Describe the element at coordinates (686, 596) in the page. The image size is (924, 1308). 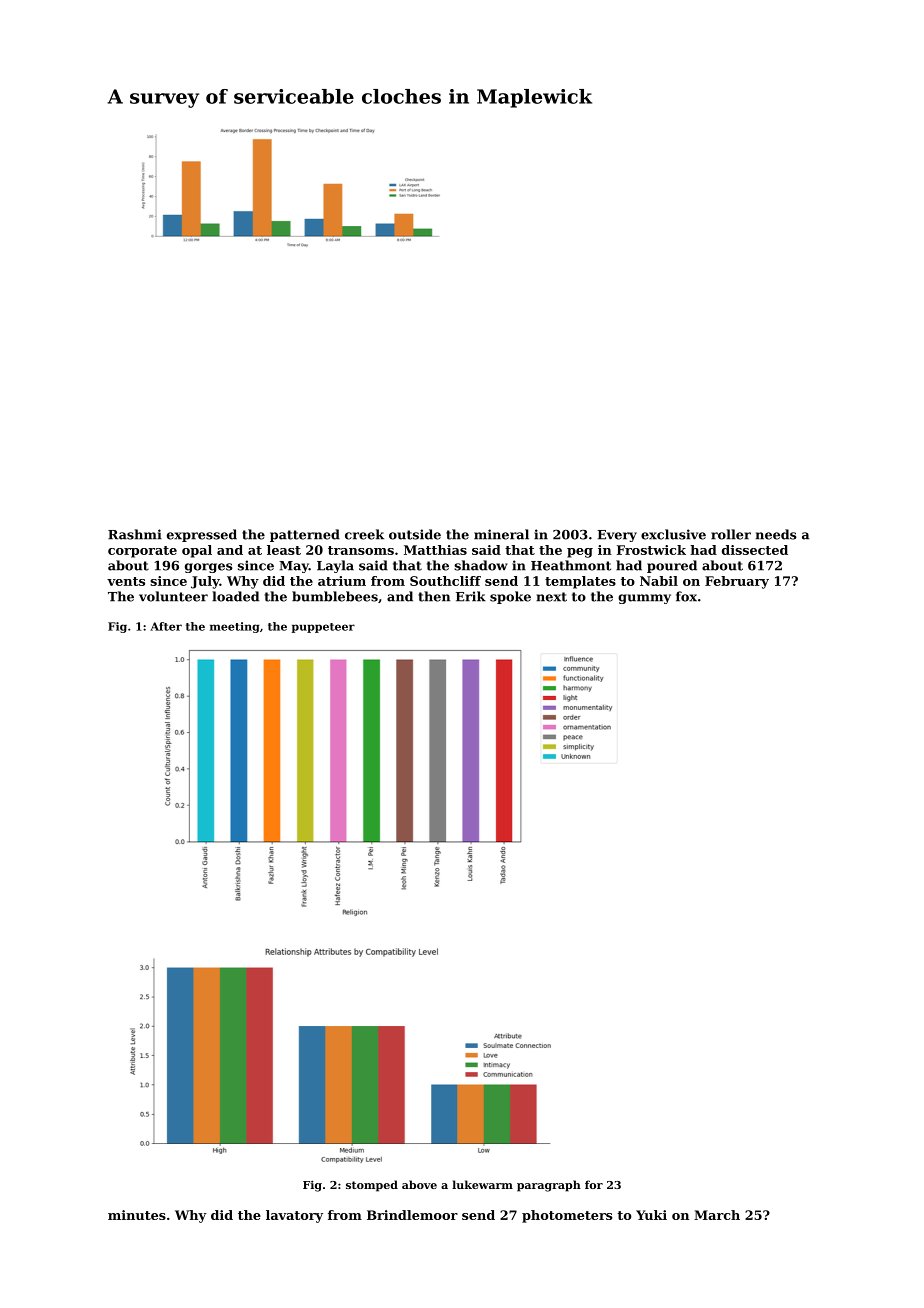
I see `fox` at that location.
